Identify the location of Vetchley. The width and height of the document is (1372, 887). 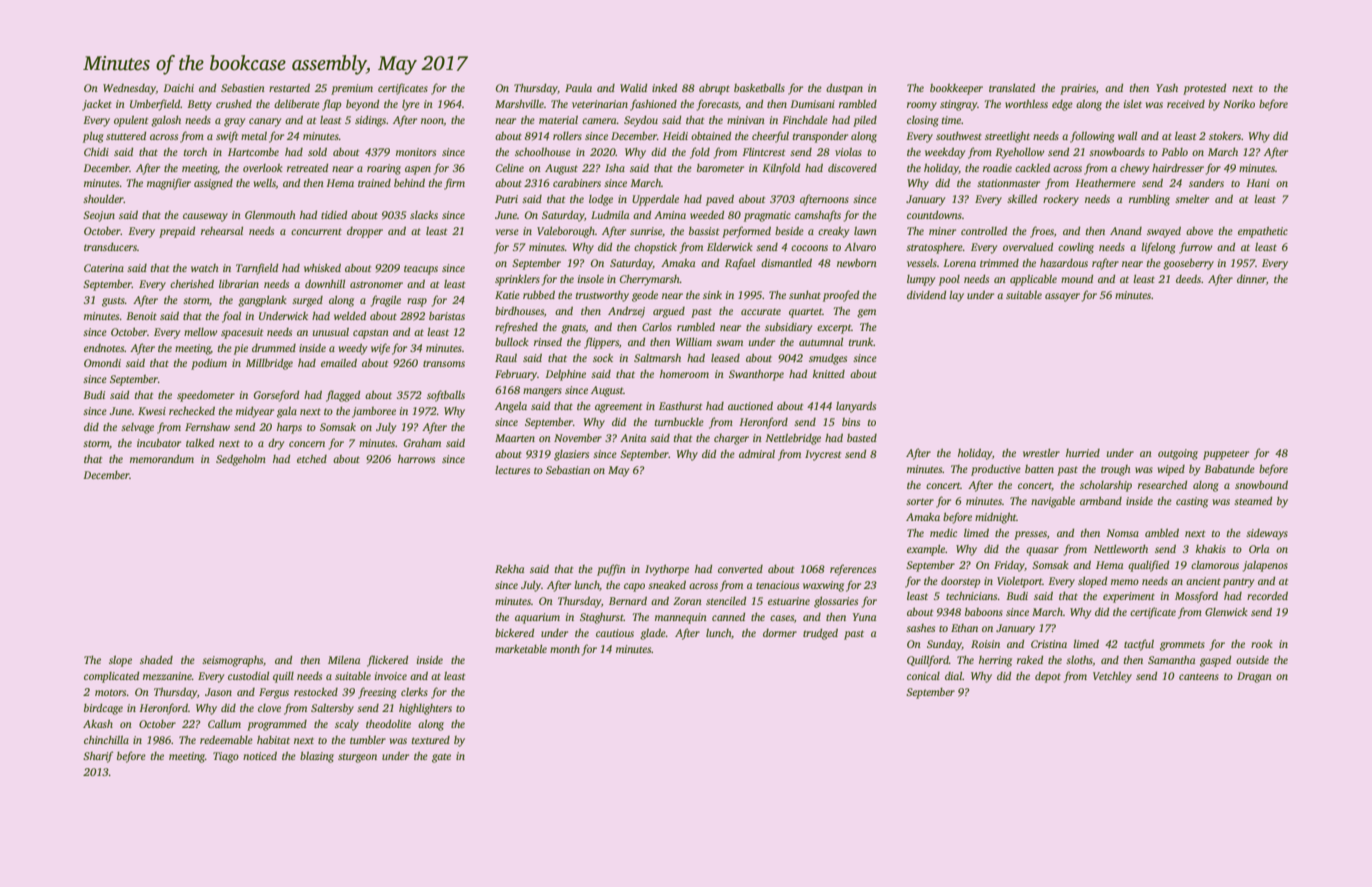
(1112, 677).
